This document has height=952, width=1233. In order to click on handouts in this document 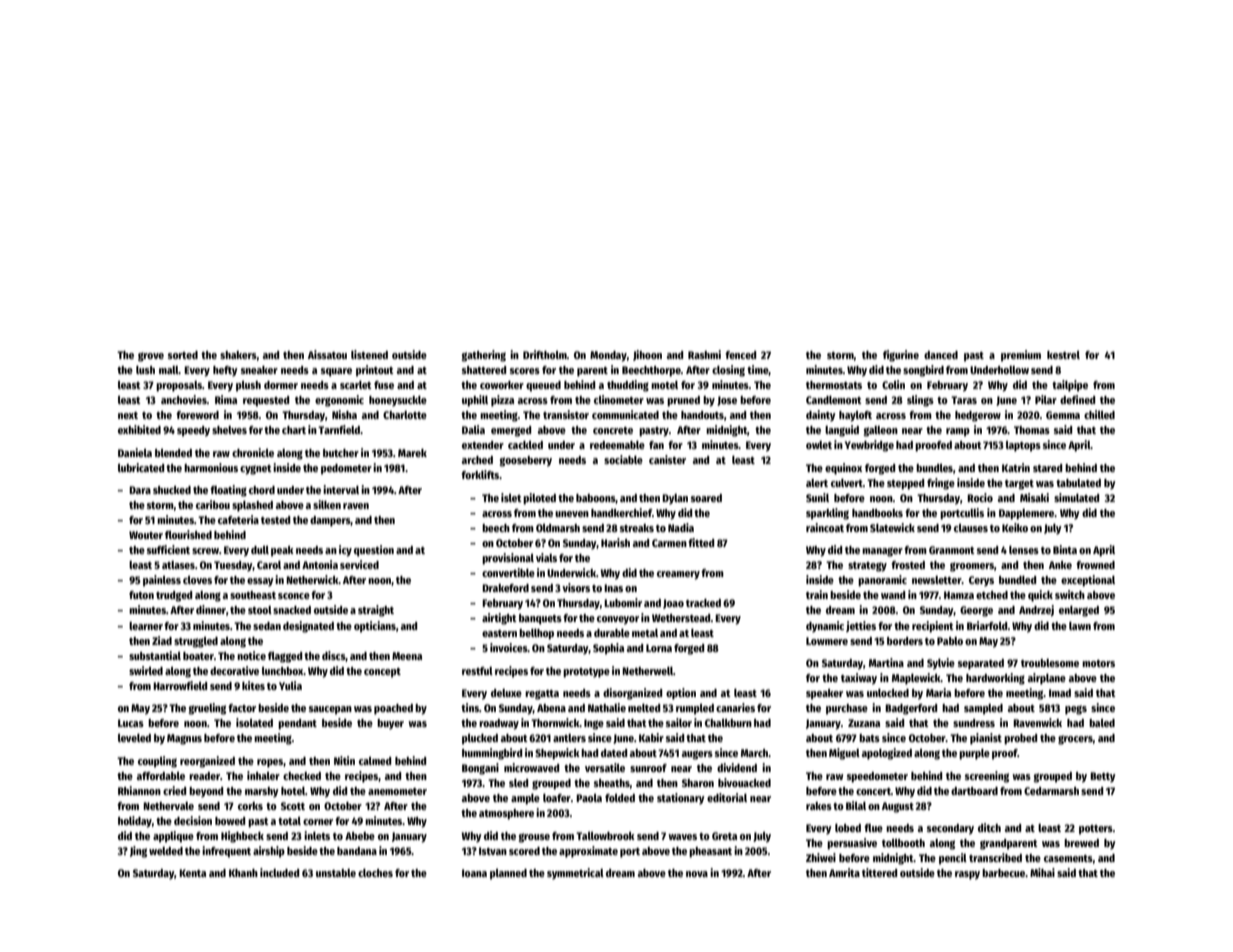, I will do `click(702, 415)`.
